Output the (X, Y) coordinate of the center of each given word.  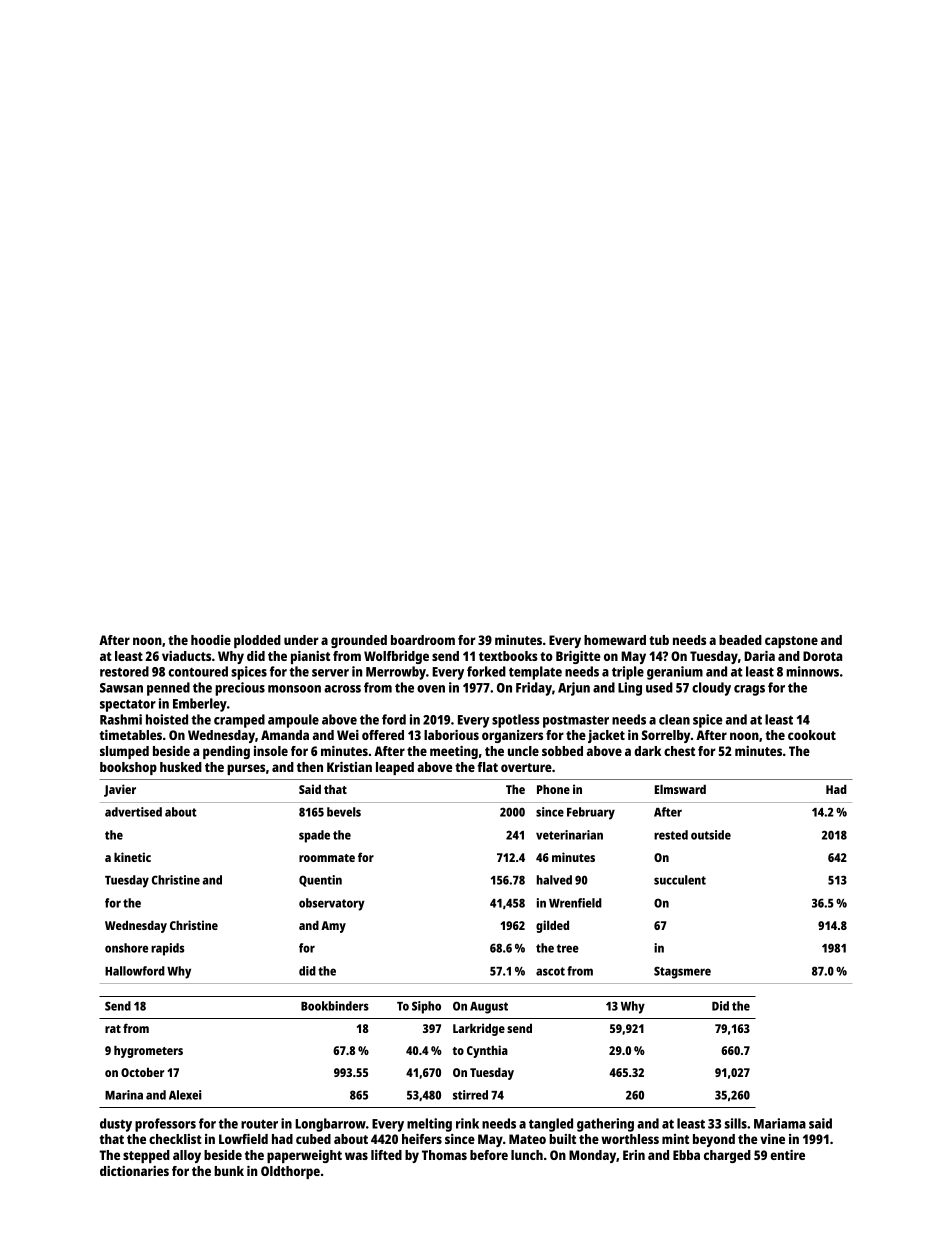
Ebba (686, 1155)
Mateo (527, 1139)
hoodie (211, 640)
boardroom (423, 640)
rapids (168, 949)
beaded (740, 640)
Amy (333, 927)
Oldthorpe (290, 1172)
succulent (680, 880)
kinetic (132, 857)
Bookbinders (335, 1006)
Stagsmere (682, 972)
